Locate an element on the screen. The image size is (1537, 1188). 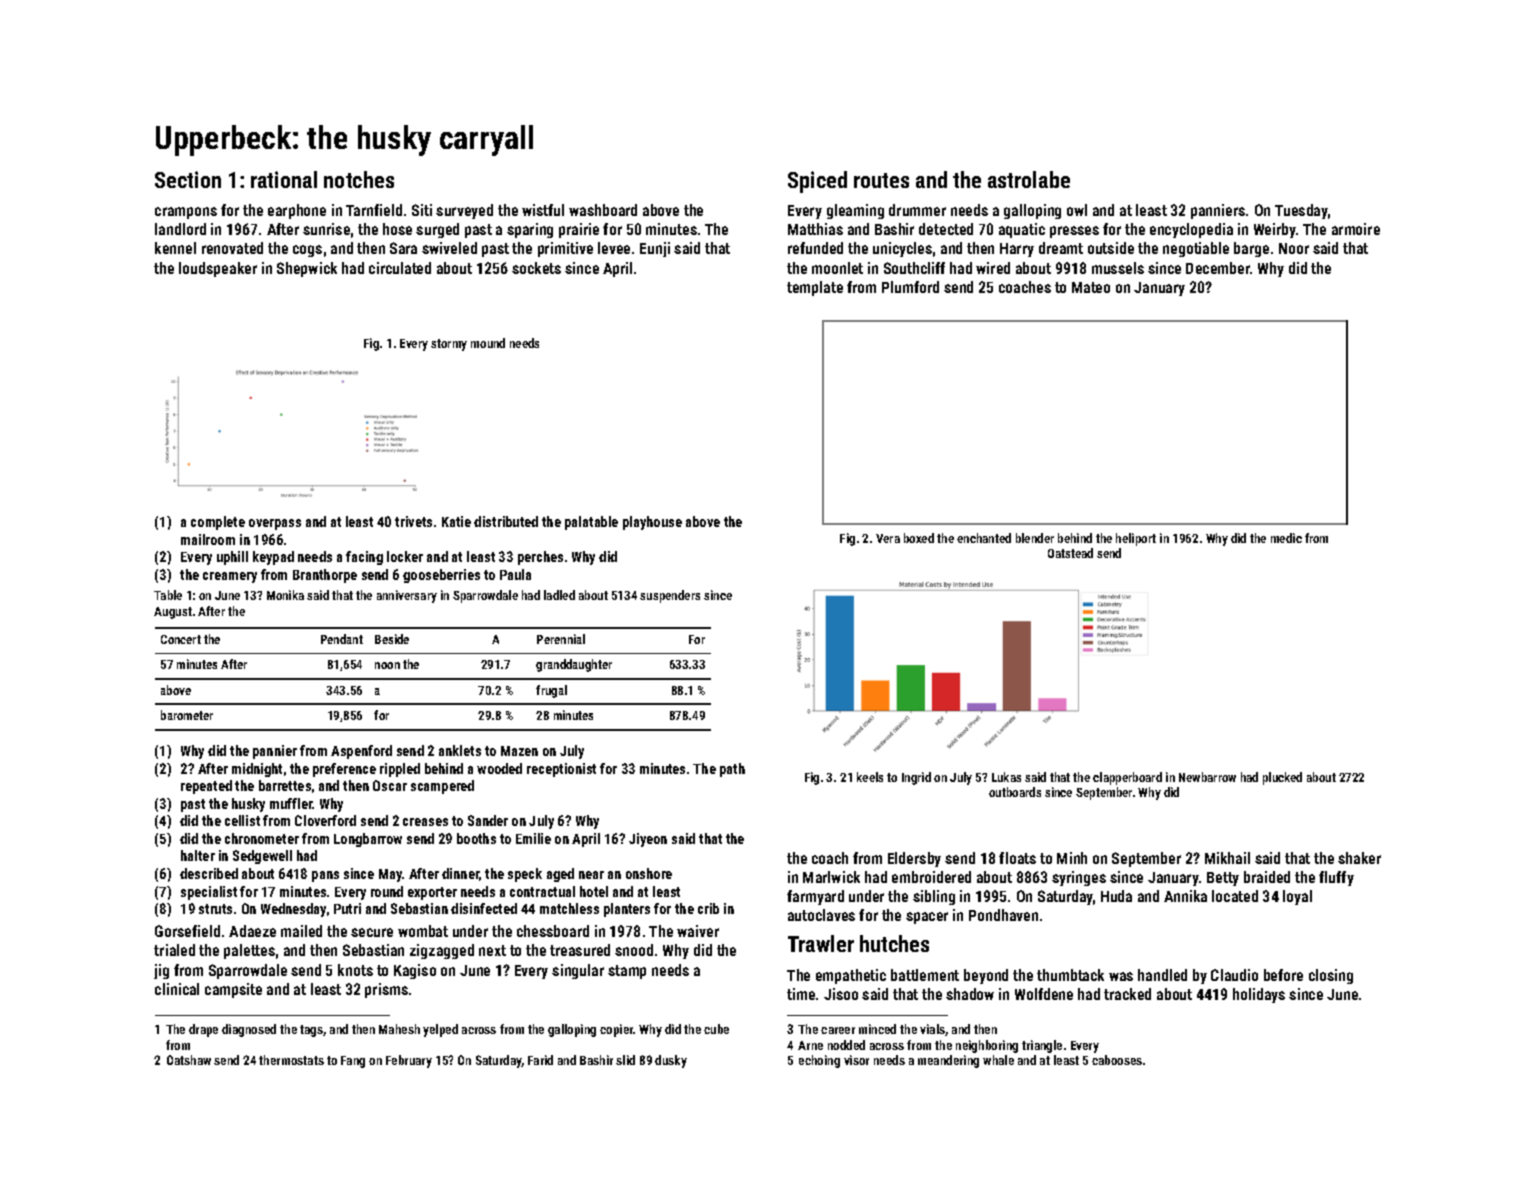
boxed is located at coordinates (919, 538).
